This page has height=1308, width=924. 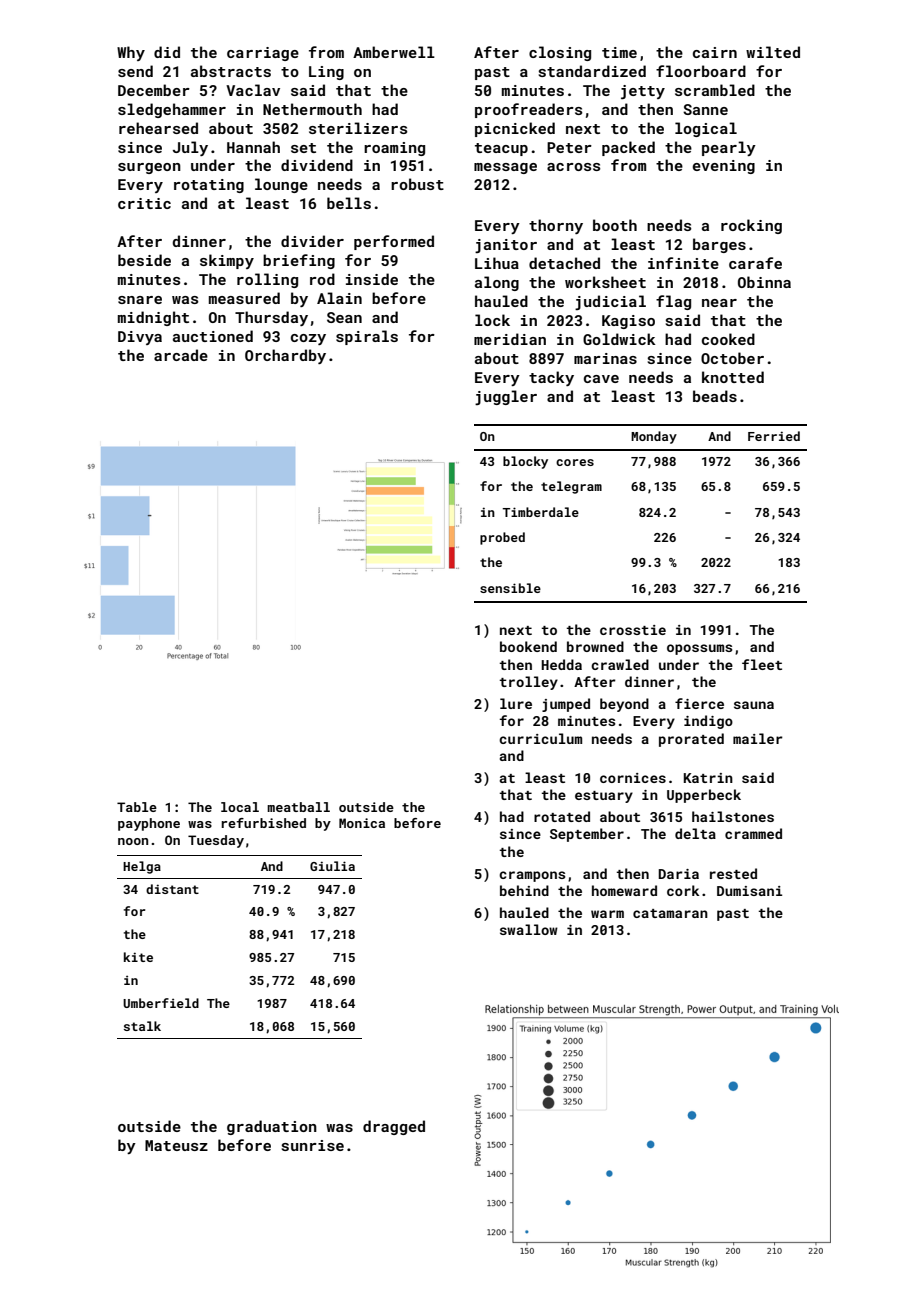 What do you see at coordinates (253, 147) in the page?
I see `Hannah` at bounding box center [253, 147].
